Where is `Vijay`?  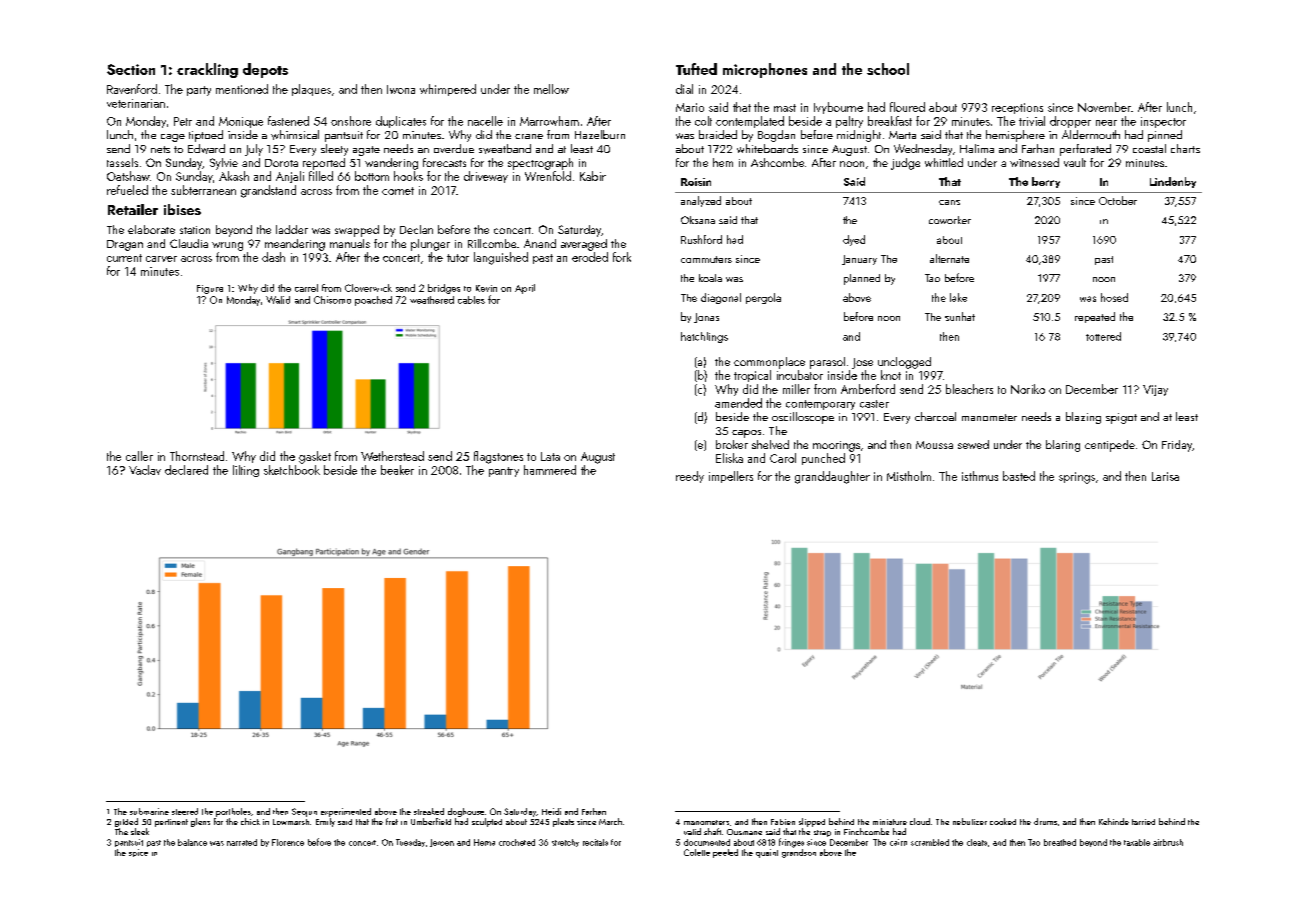 Vijay is located at coordinates (1155, 390).
